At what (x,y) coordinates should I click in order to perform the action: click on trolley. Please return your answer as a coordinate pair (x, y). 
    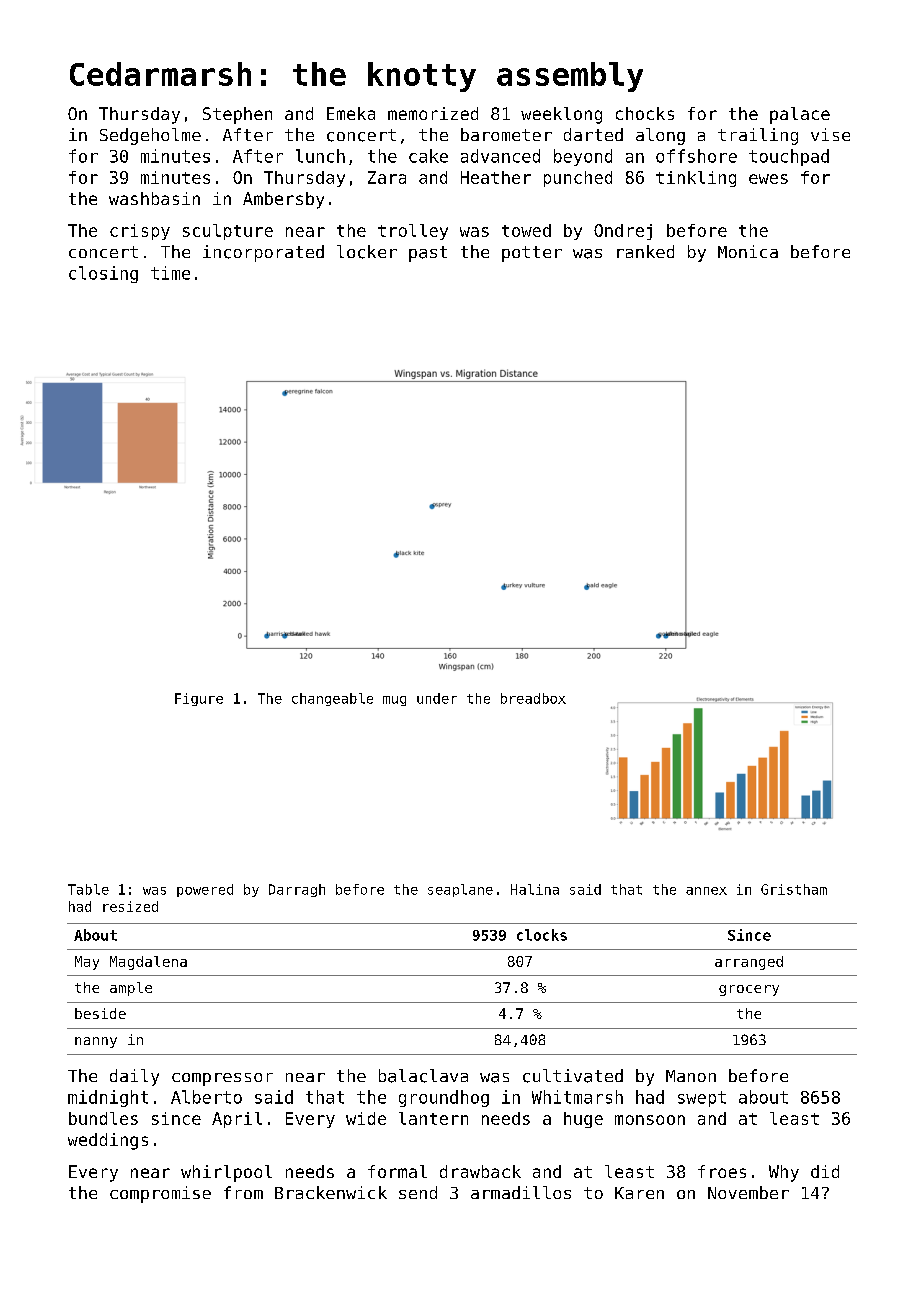
    Looking at the image, I should click on (413, 232).
